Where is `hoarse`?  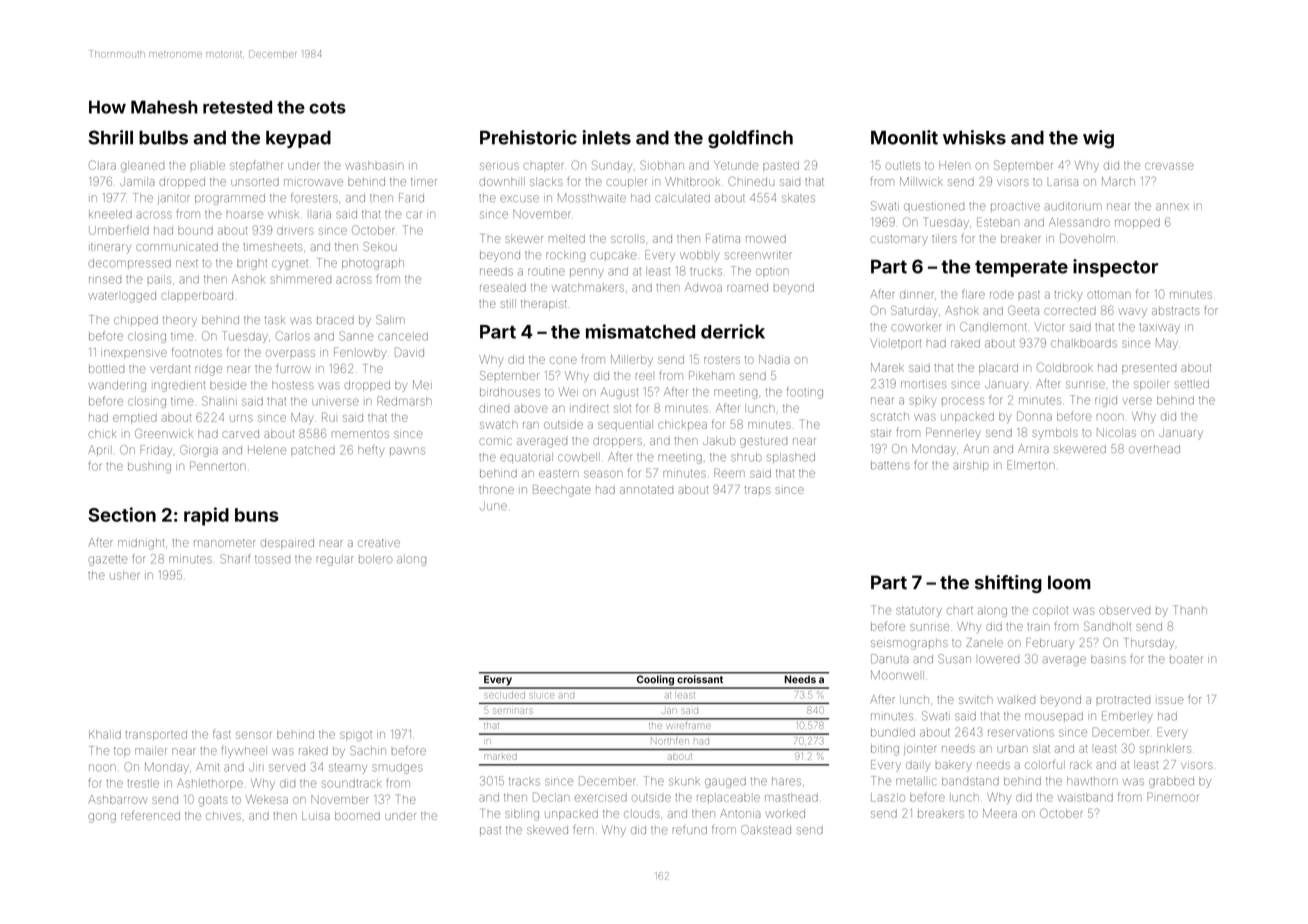 hoarse is located at coordinates (245, 215).
